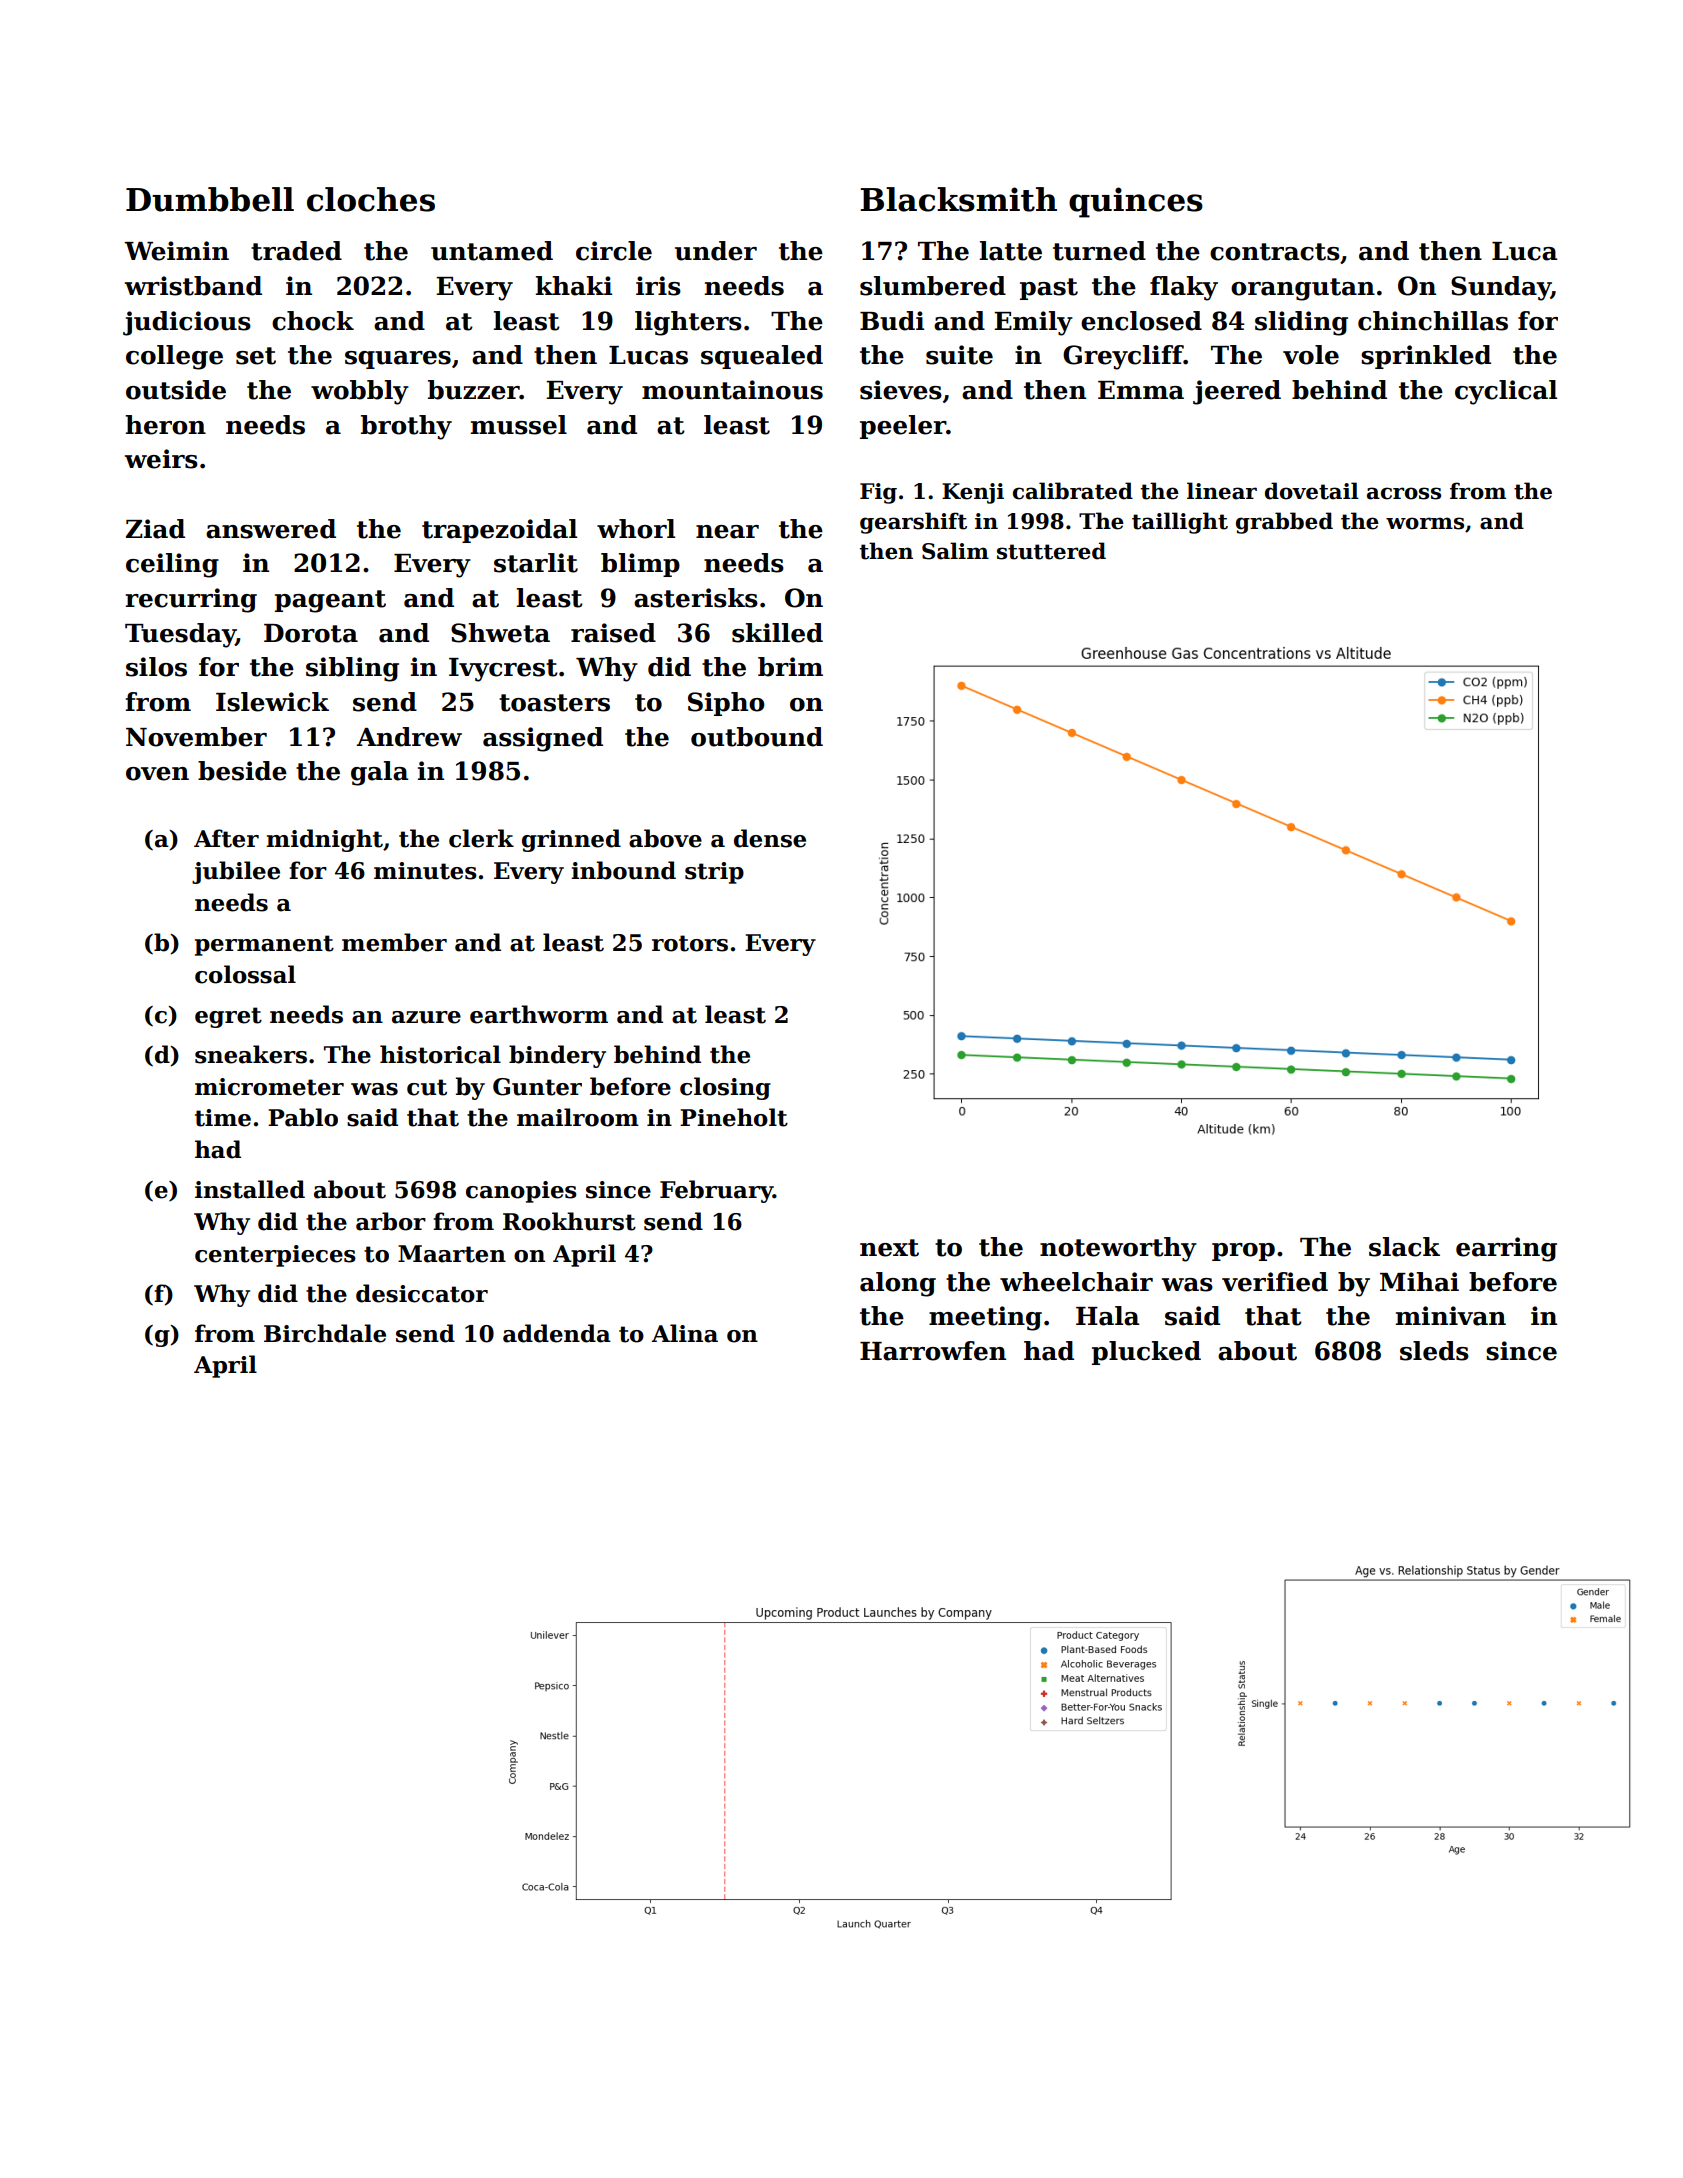 This screenshot has height=2178, width=1683. What do you see at coordinates (1275, 252) in the screenshot?
I see `contracts` at bounding box center [1275, 252].
